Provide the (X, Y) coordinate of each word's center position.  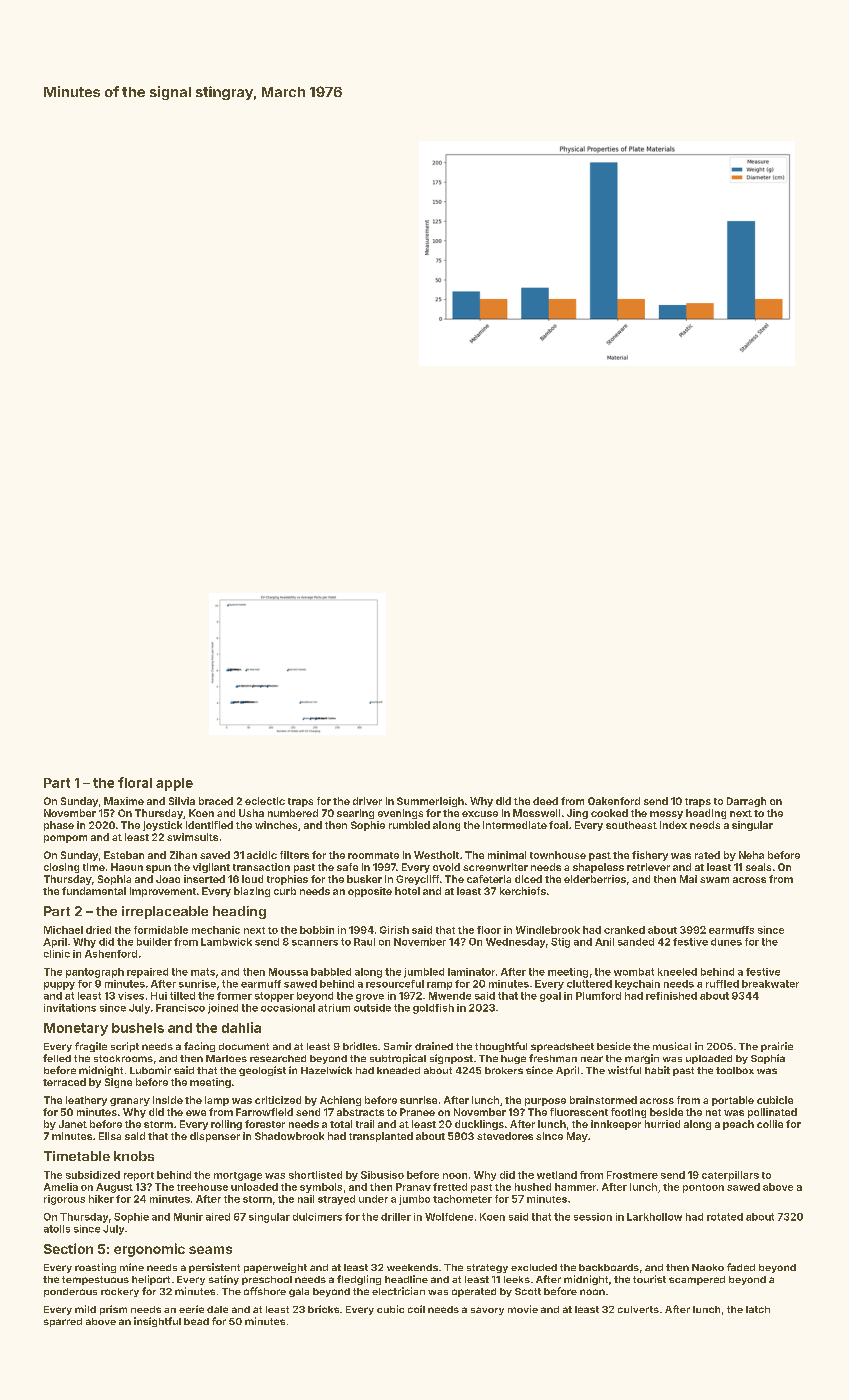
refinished (671, 996)
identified (209, 825)
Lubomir (150, 1070)
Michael (63, 930)
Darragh (746, 802)
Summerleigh (430, 802)
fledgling (359, 1280)
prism (113, 1310)
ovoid (446, 867)
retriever (648, 867)
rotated (725, 1217)
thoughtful (501, 1047)
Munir (188, 1217)
